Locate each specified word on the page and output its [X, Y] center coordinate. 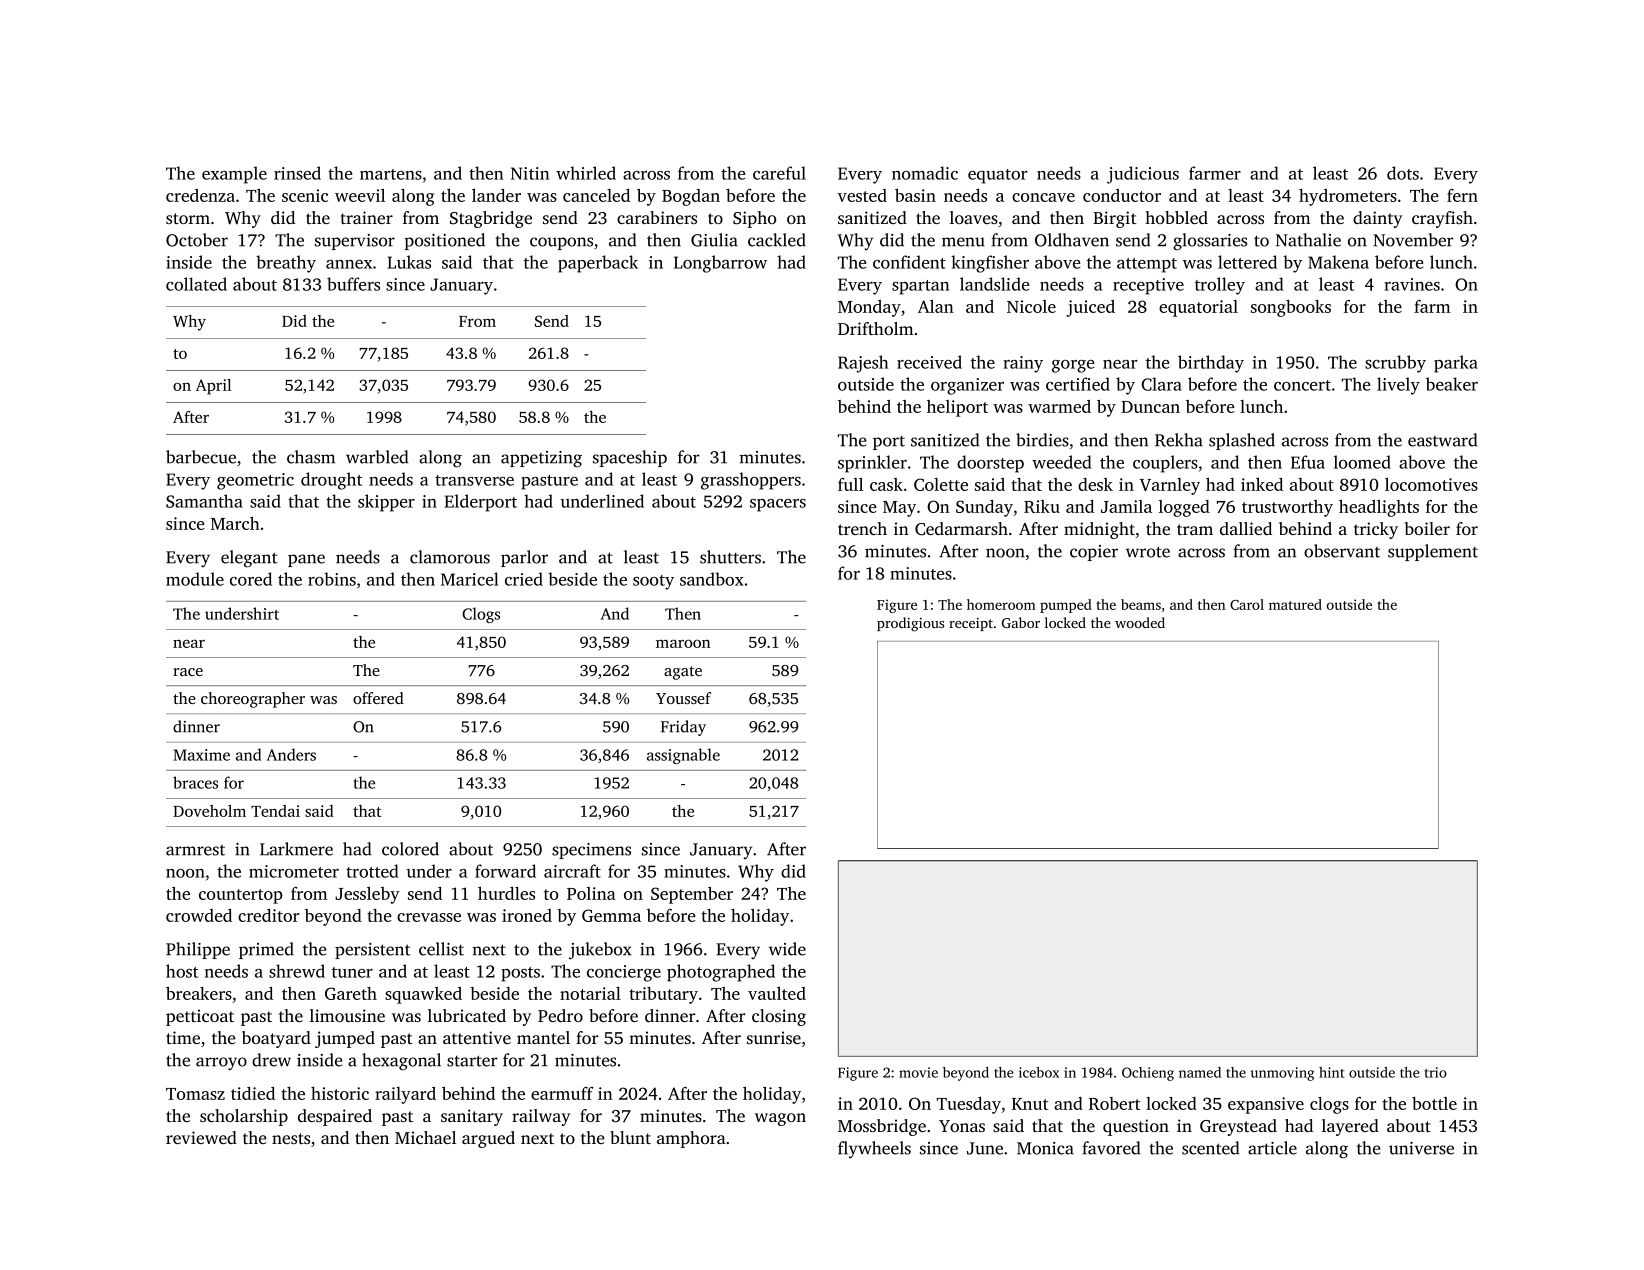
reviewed [201, 1137]
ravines [1412, 284]
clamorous [450, 557]
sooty [653, 582]
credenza [200, 195]
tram [1195, 529]
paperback [598, 264]
